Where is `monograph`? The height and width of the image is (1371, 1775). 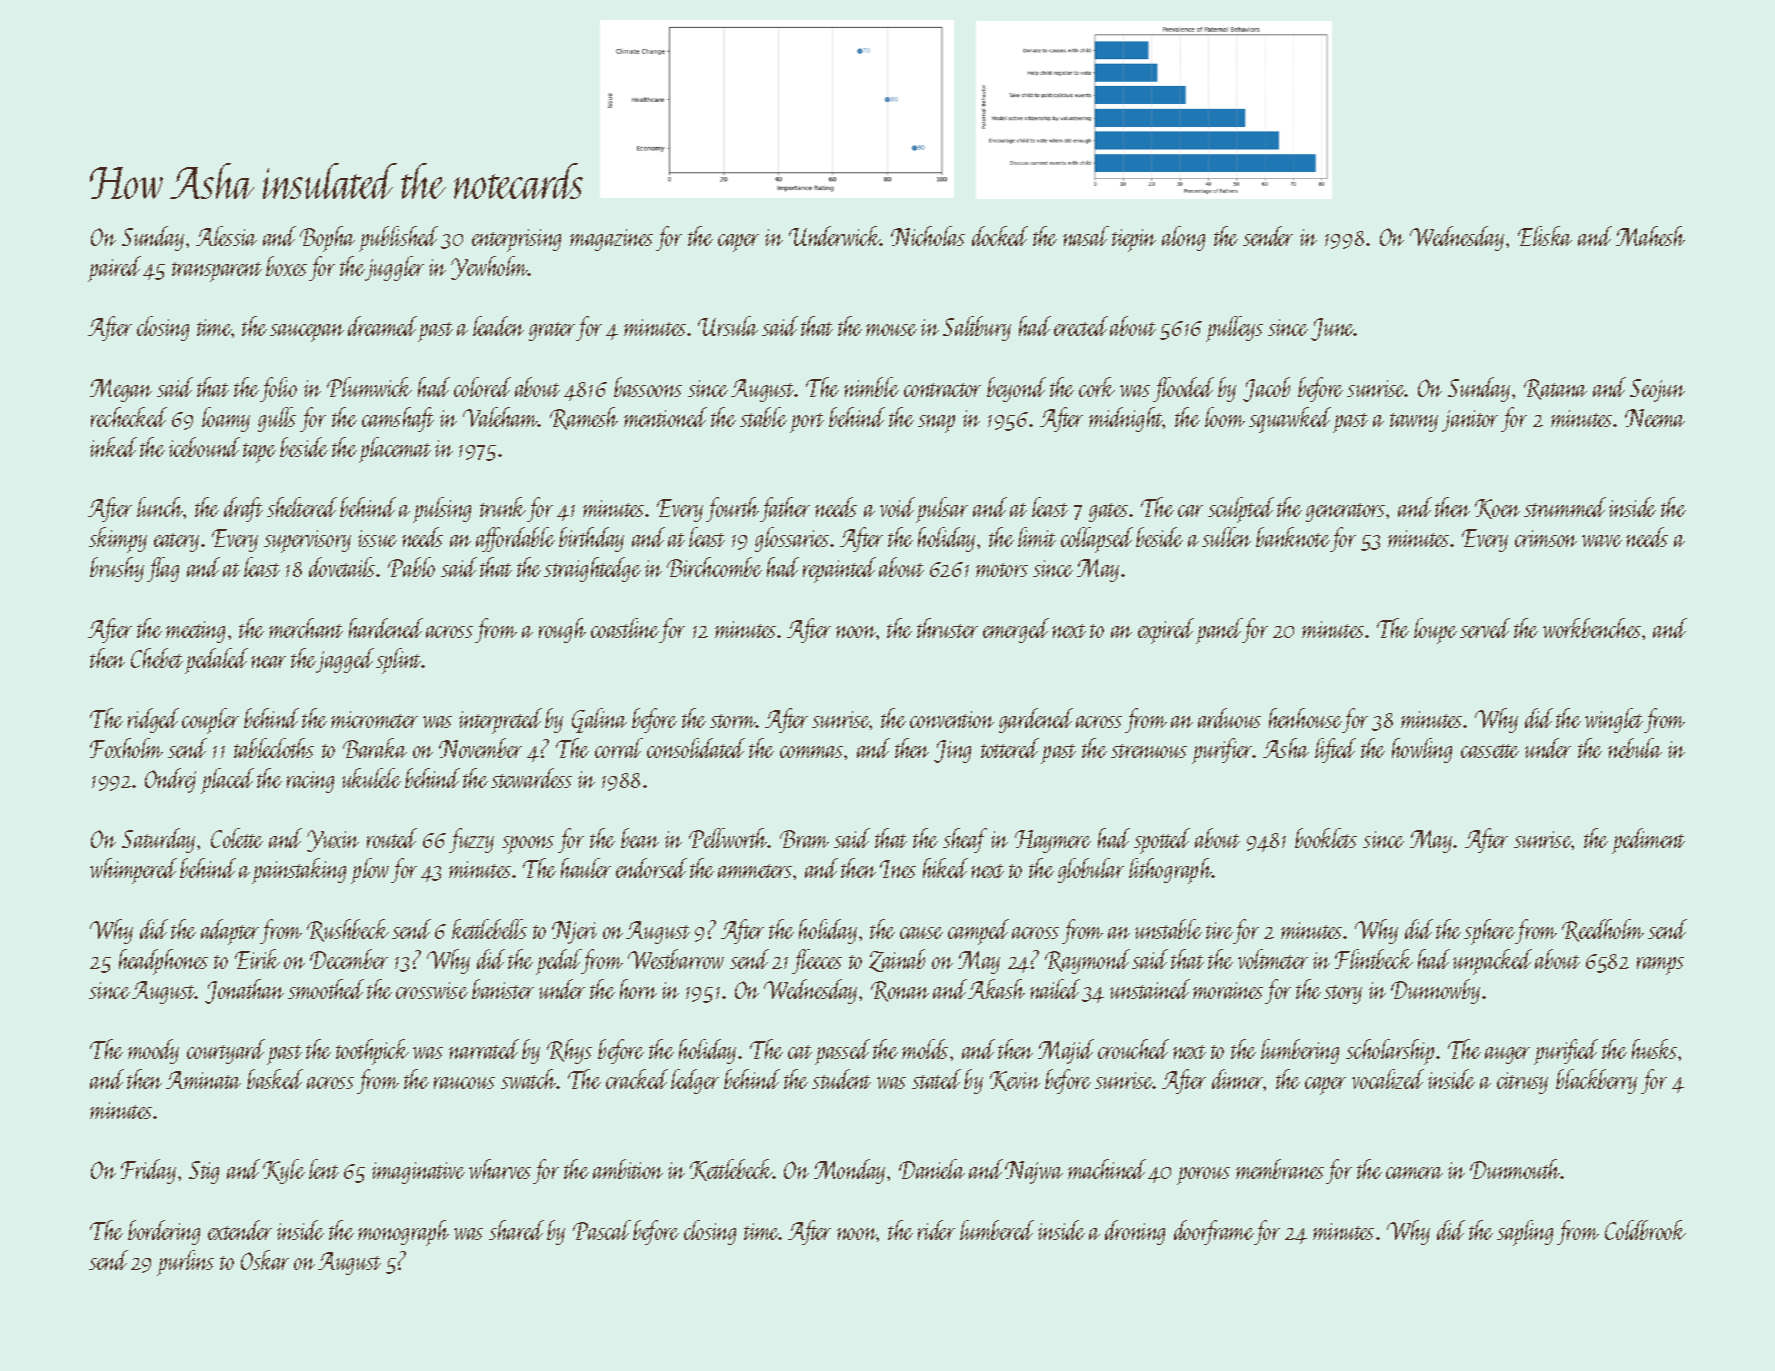 monograph is located at coordinates (403, 1233).
